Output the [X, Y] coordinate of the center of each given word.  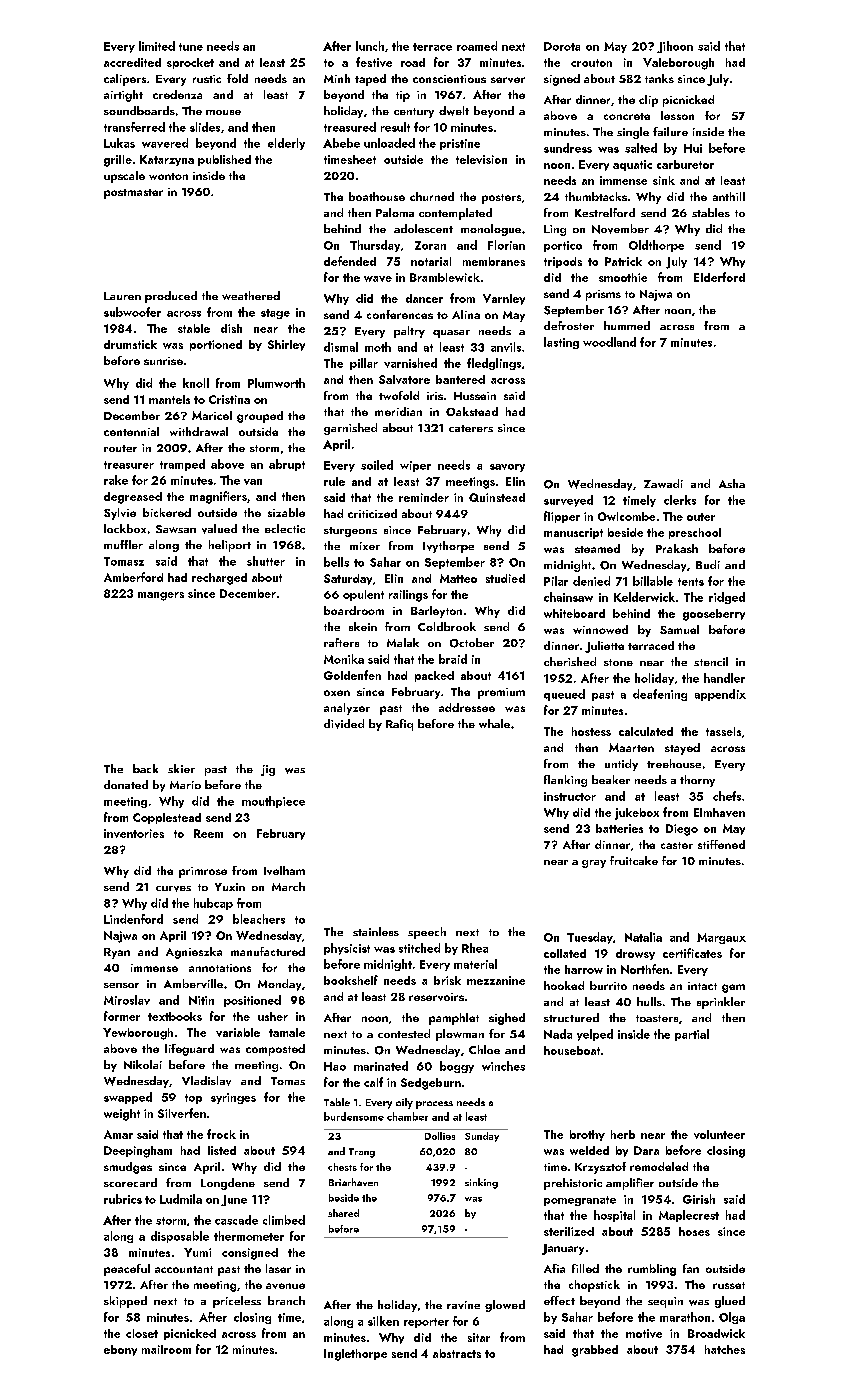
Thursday [375, 246]
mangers [161, 596]
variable [238, 1032]
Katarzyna [167, 160]
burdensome [354, 1116]
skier [181, 768]
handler [724, 678]
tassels [723, 731]
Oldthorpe [656, 246]
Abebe [341, 143]
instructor [570, 796]
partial [692, 1035]
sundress [568, 148]
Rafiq [399, 725]
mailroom [166, 1349]
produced [171, 297]
